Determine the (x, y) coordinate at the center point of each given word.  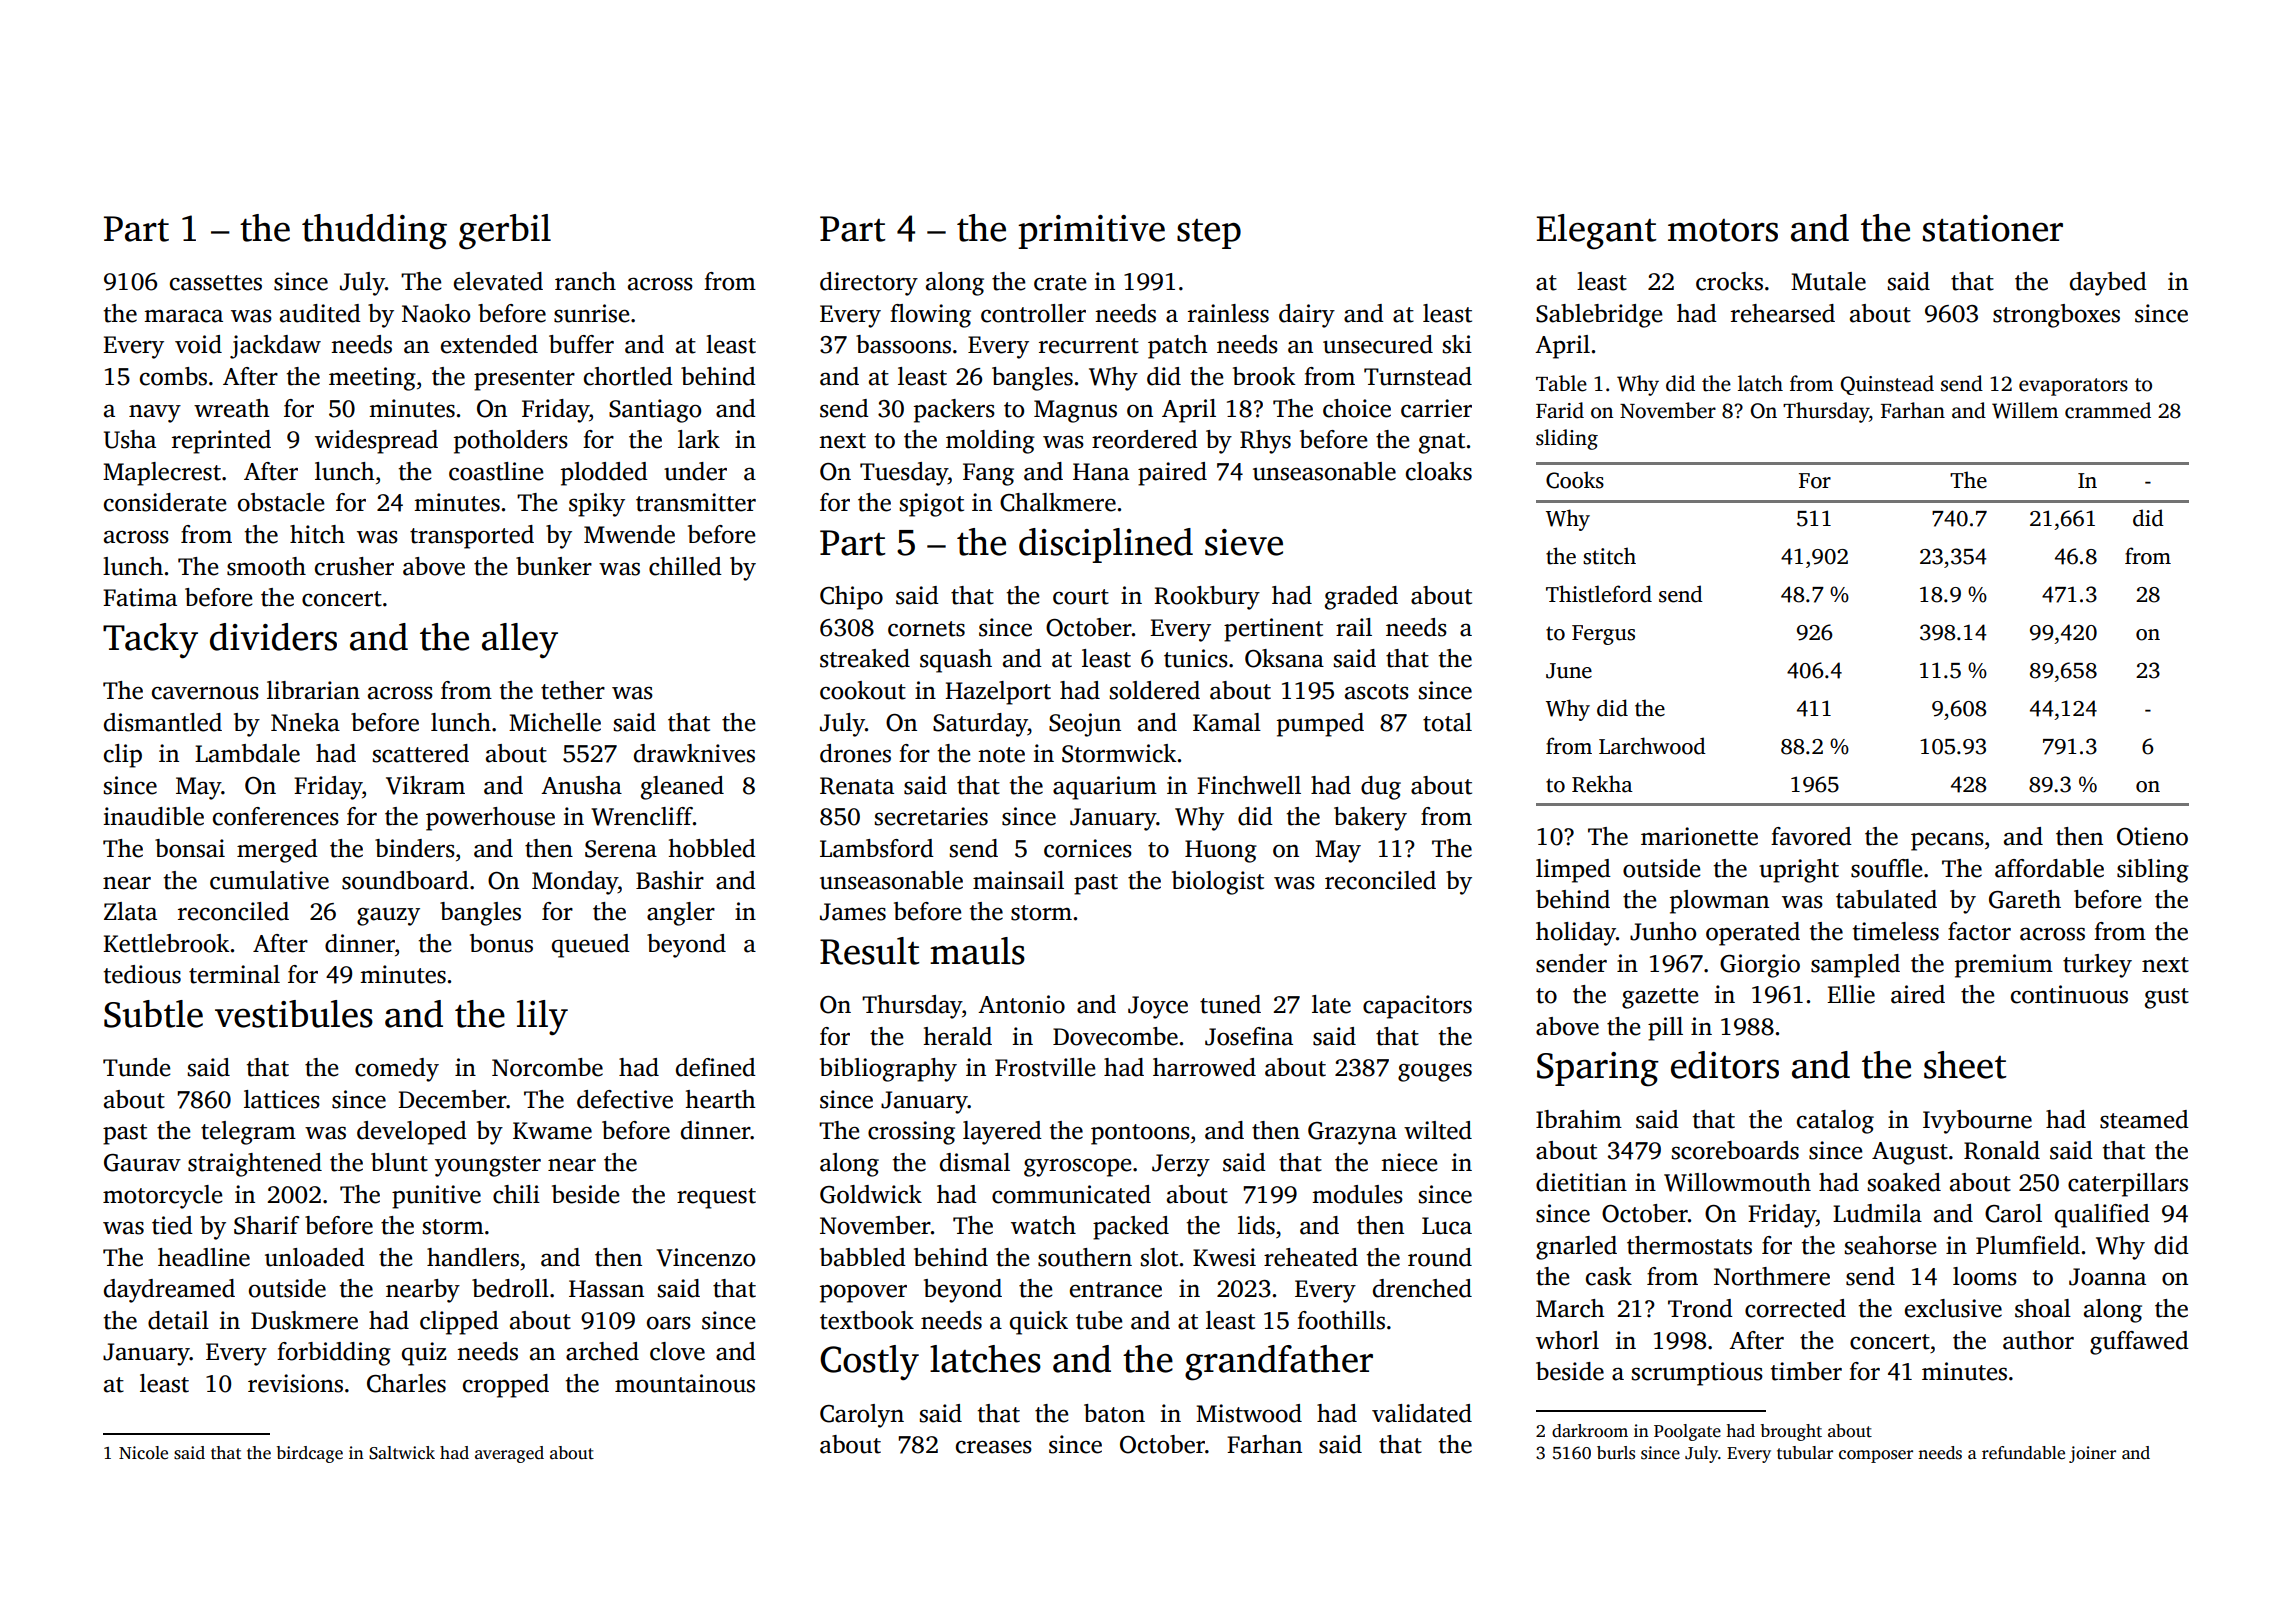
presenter (524, 380)
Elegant (1596, 232)
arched (602, 1351)
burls (1616, 1453)
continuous (2069, 994)
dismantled (163, 722)
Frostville (1045, 1067)
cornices (1088, 848)
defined (716, 1067)
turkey (2097, 966)
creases (994, 1447)
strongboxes (2056, 316)
